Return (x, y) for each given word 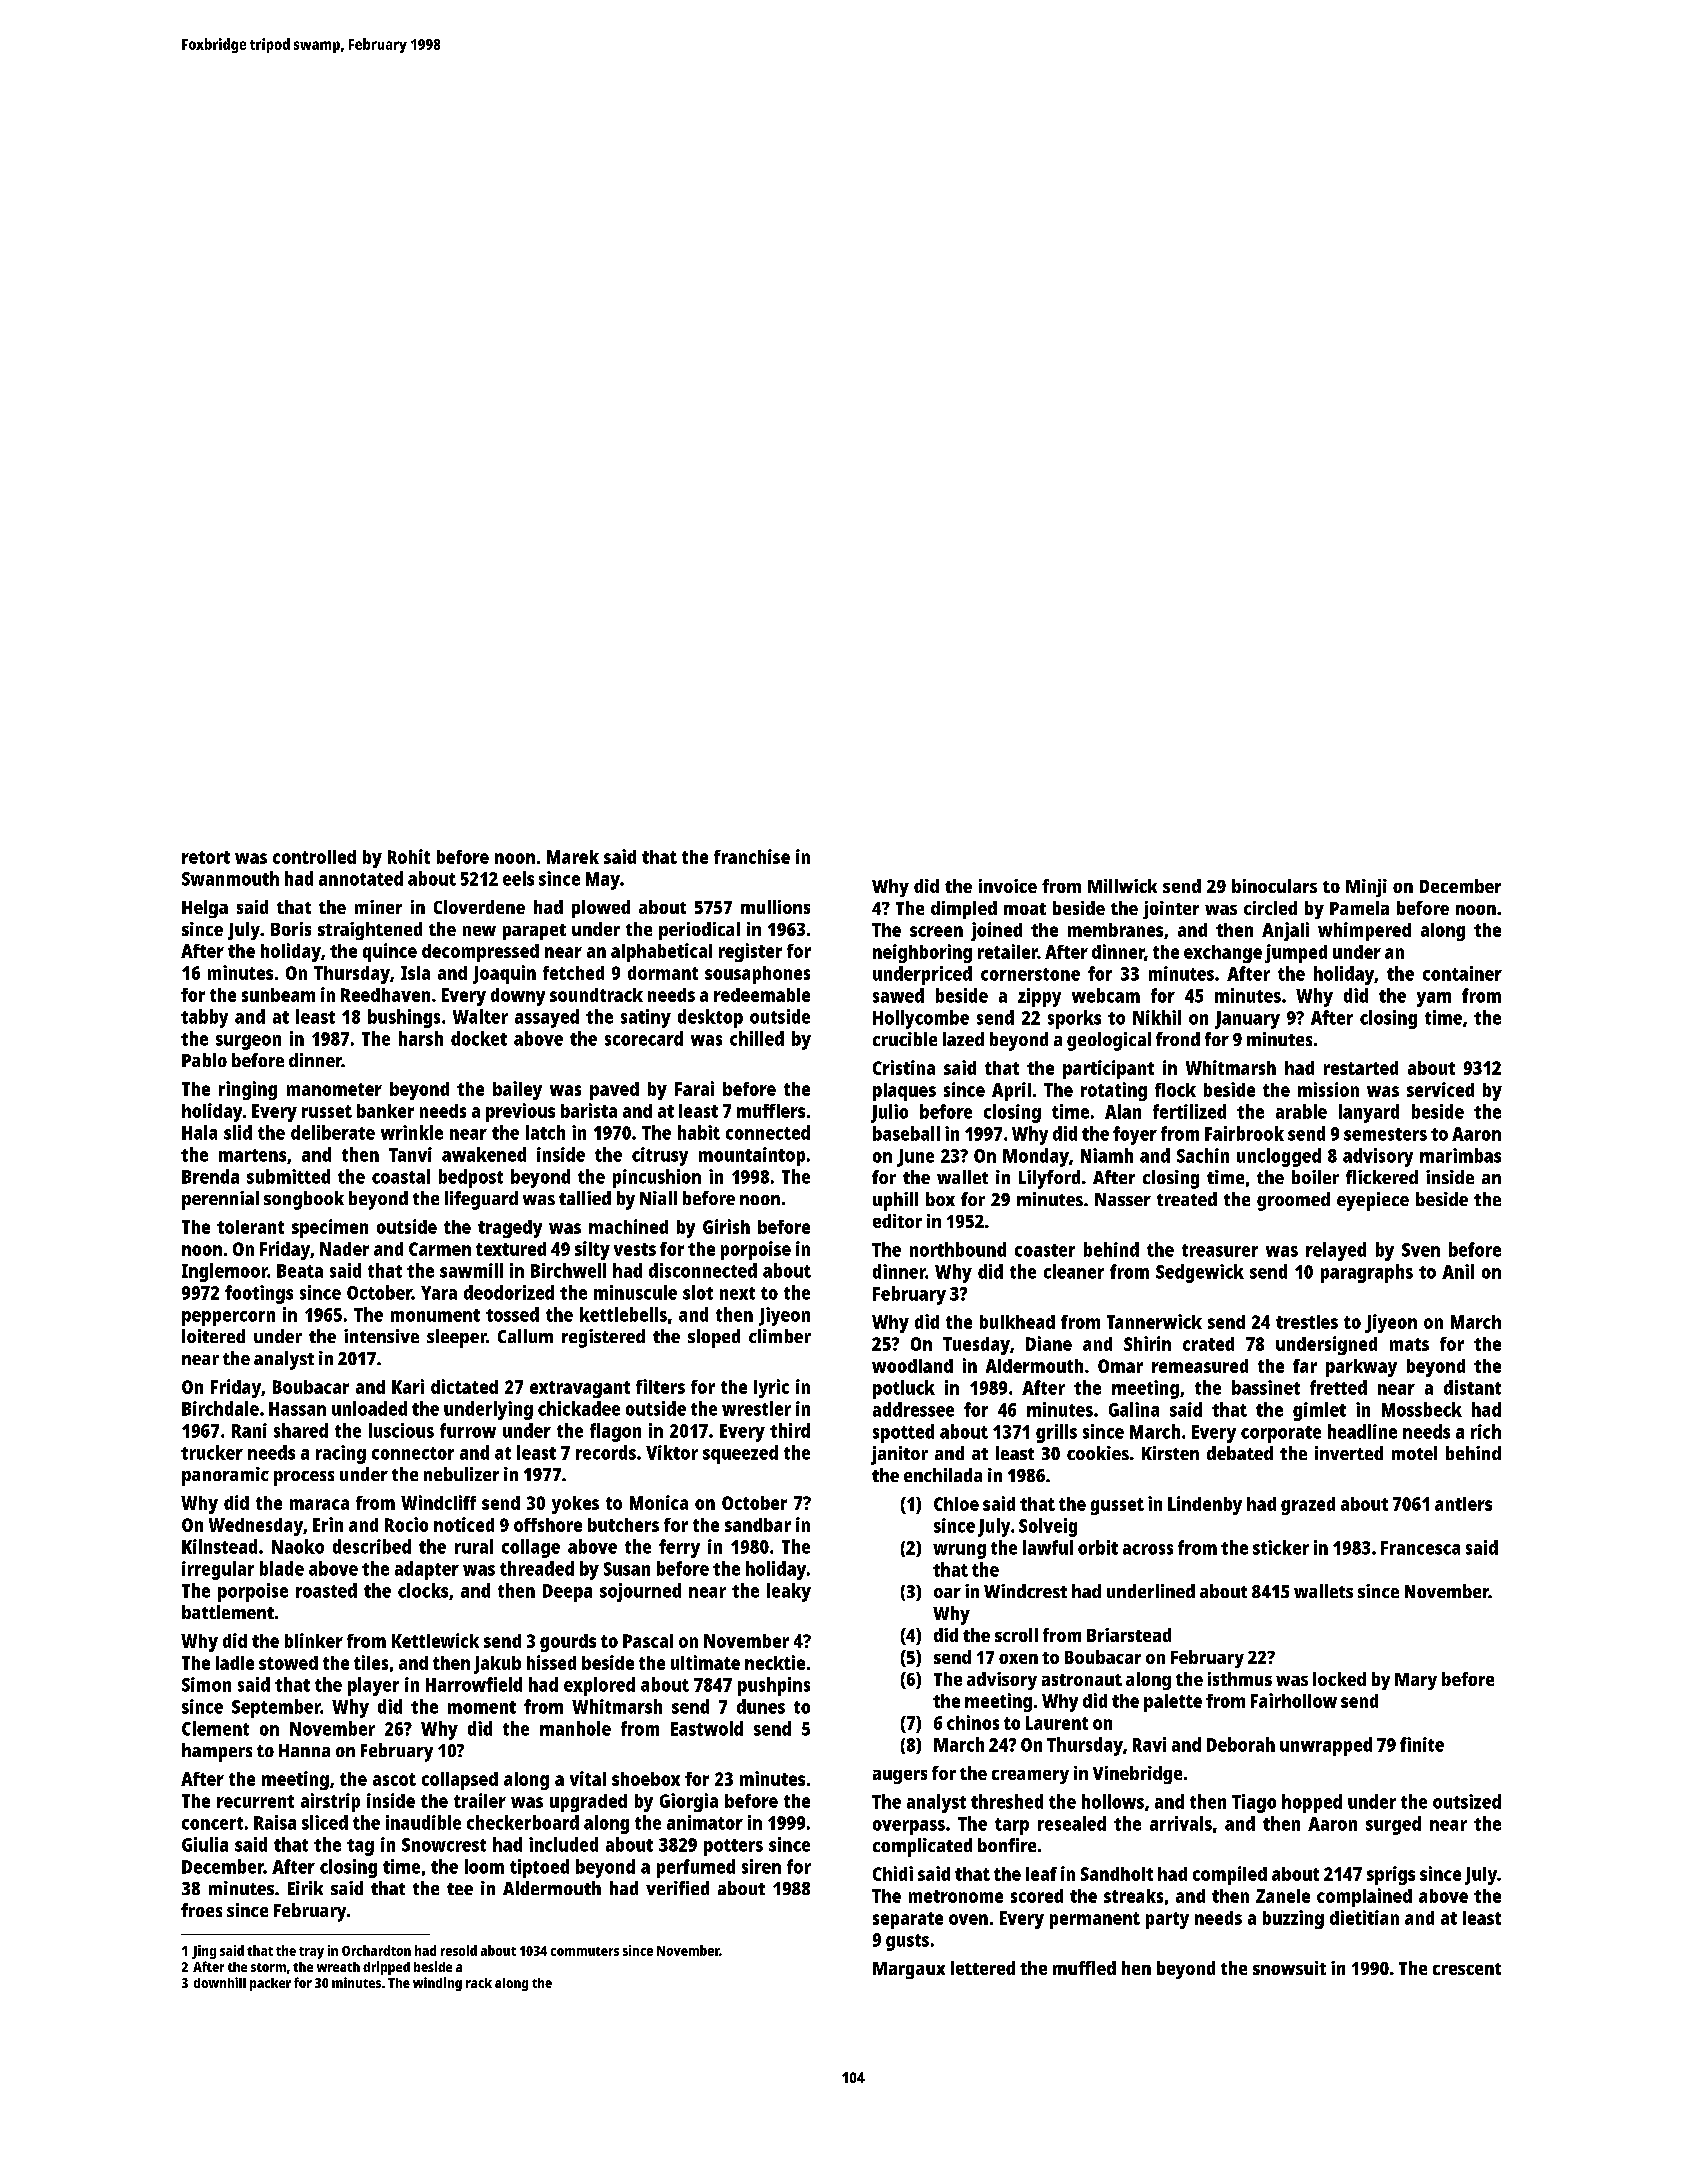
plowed (601, 909)
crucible (905, 1039)
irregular (218, 1570)
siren (761, 1866)
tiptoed (539, 1868)
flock (1175, 1090)
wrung (959, 1551)
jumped (1296, 953)
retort (206, 857)
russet (327, 1111)
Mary (1416, 1681)
